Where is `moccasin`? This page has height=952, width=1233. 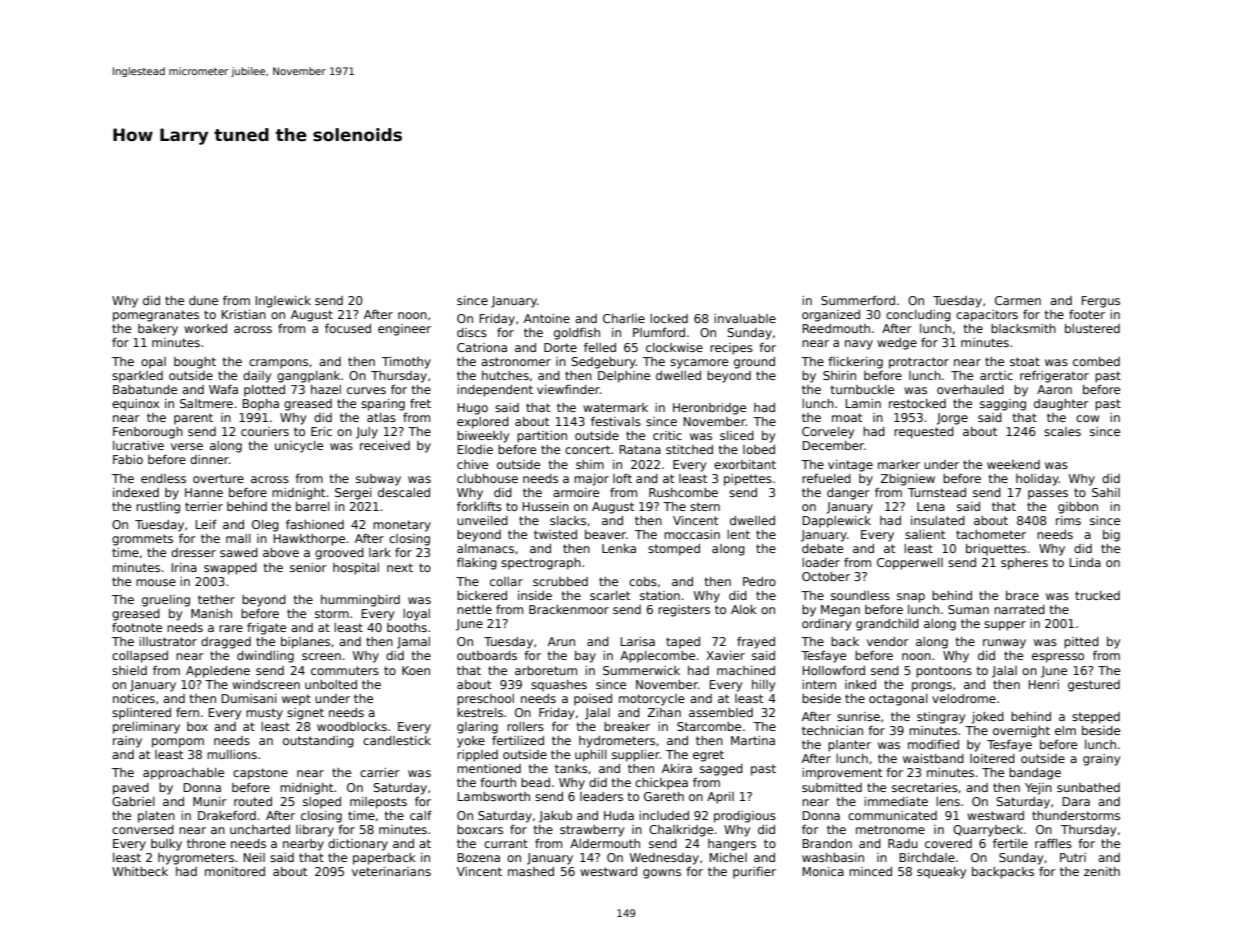 moccasin is located at coordinates (692, 534).
